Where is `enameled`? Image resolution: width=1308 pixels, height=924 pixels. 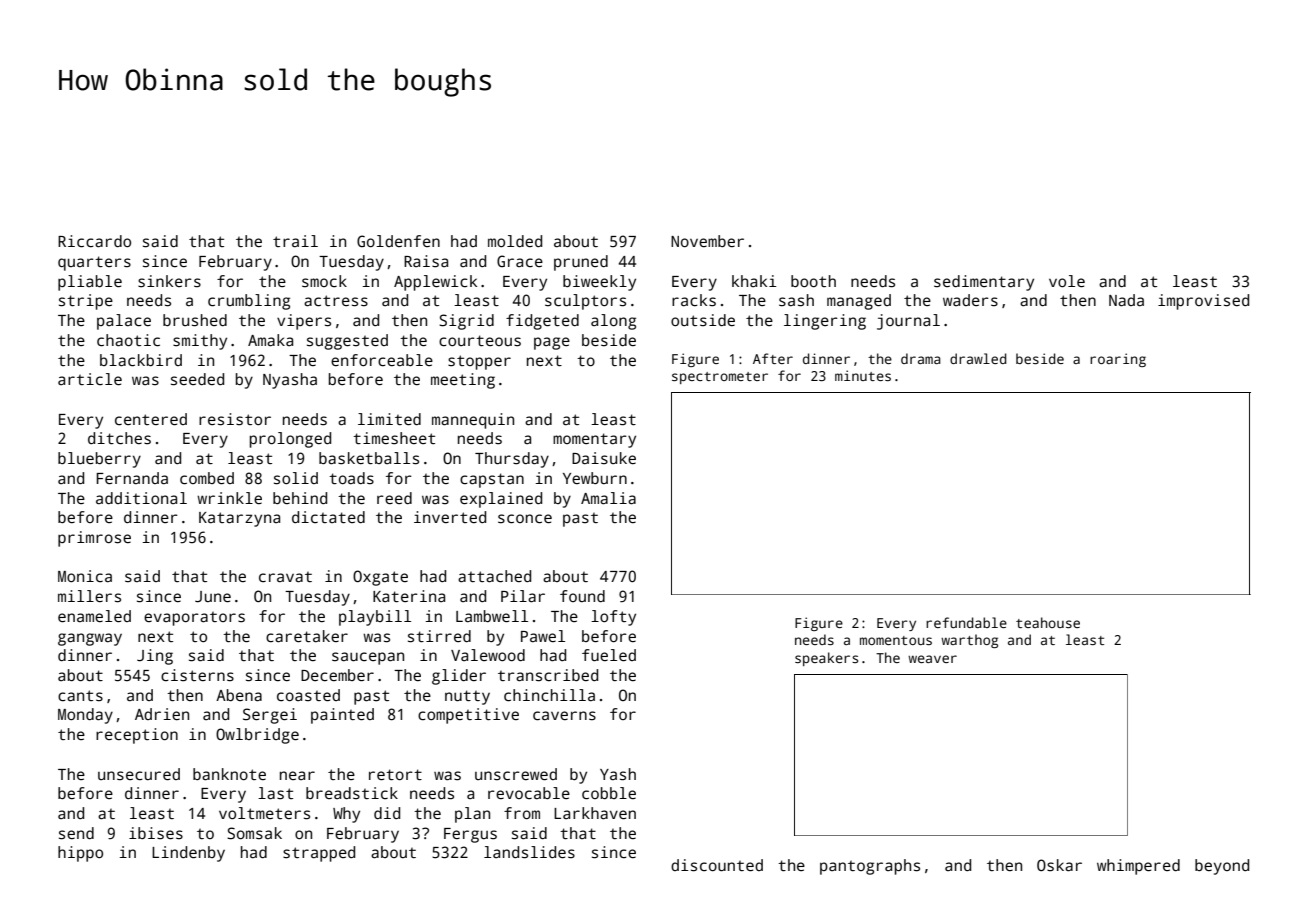
enameled is located at coordinates (94, 616).
